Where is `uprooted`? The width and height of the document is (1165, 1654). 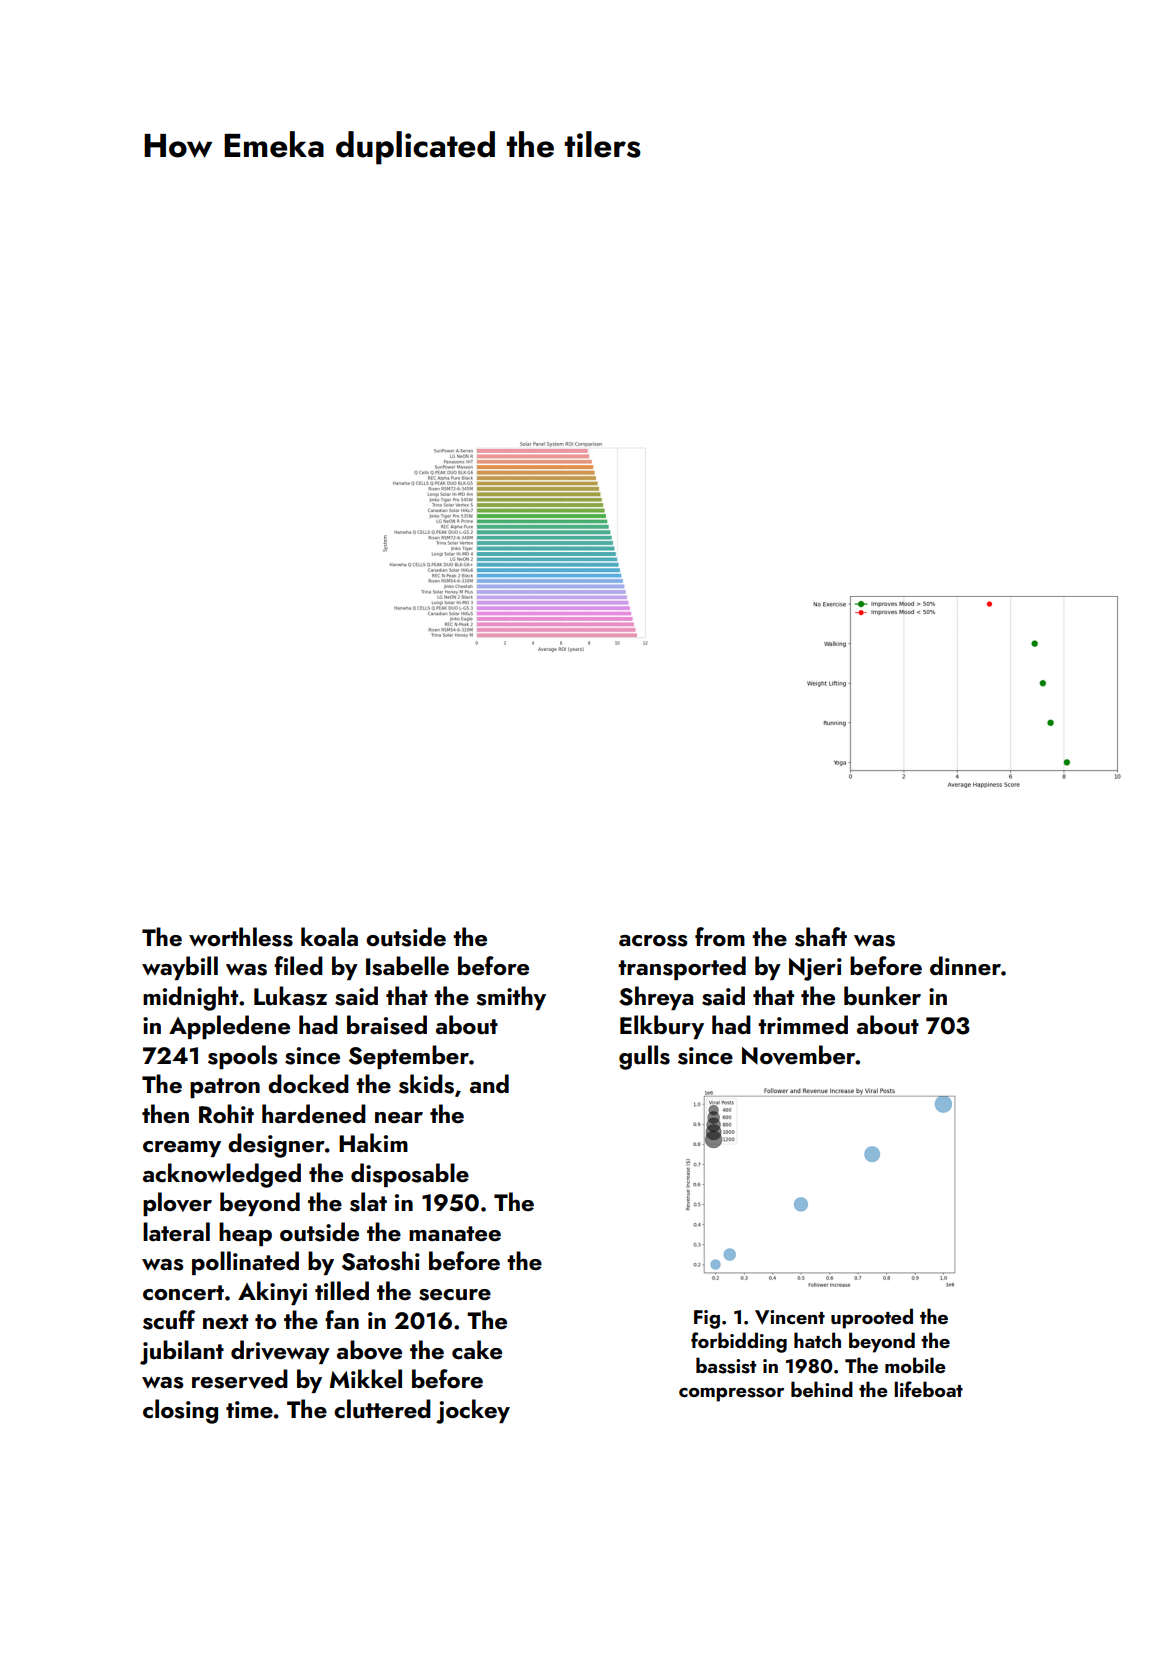
uprooted is located at coordinates (872, 1318).
